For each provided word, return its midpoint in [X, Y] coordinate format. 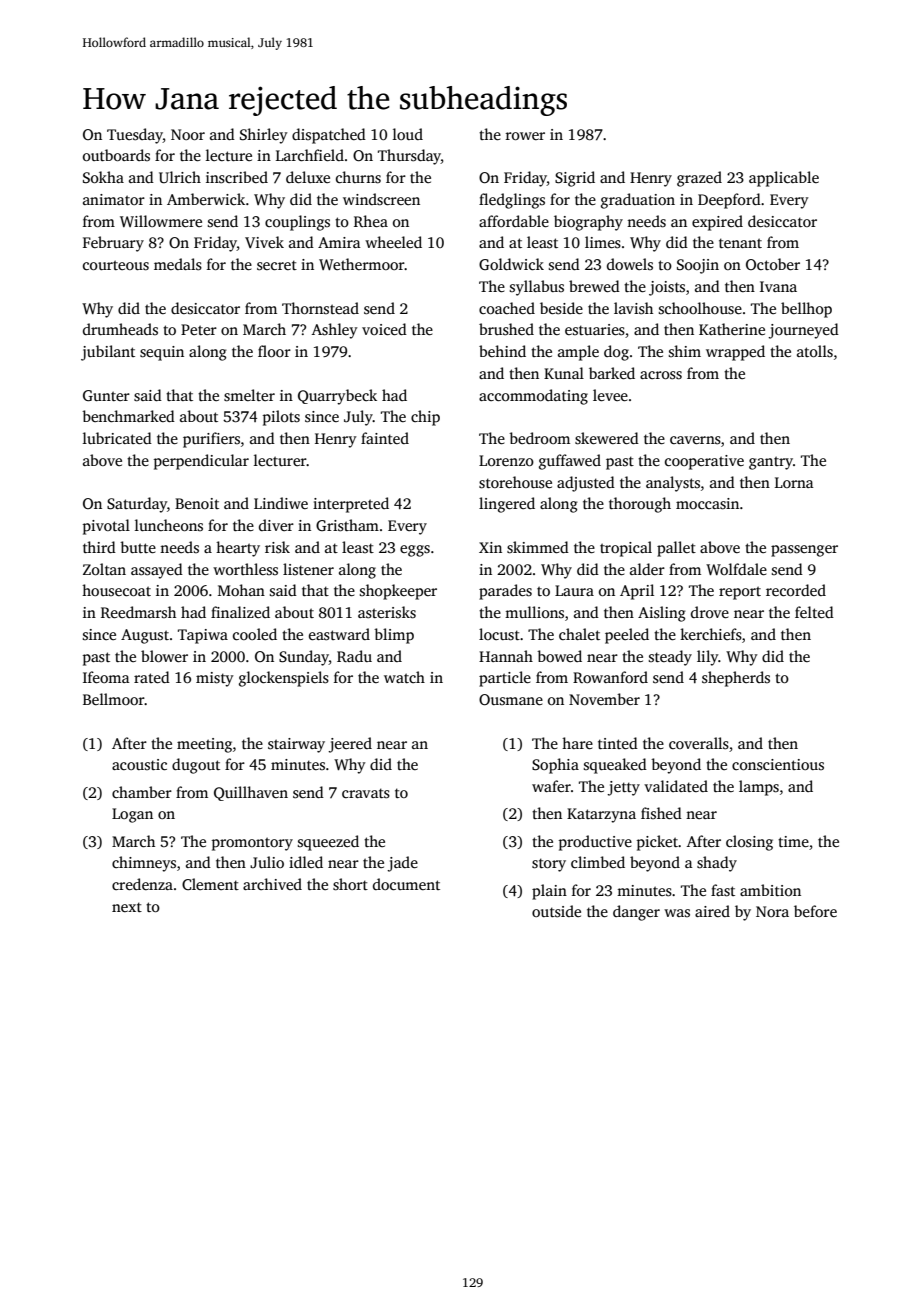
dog [616, 353]
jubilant [108, 353]
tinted [618, 743]
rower [525, 136]
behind [502, 351]
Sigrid [575, 179]
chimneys [144, 864]
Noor [188, 134]
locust [499, 634]
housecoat [116, 590]
